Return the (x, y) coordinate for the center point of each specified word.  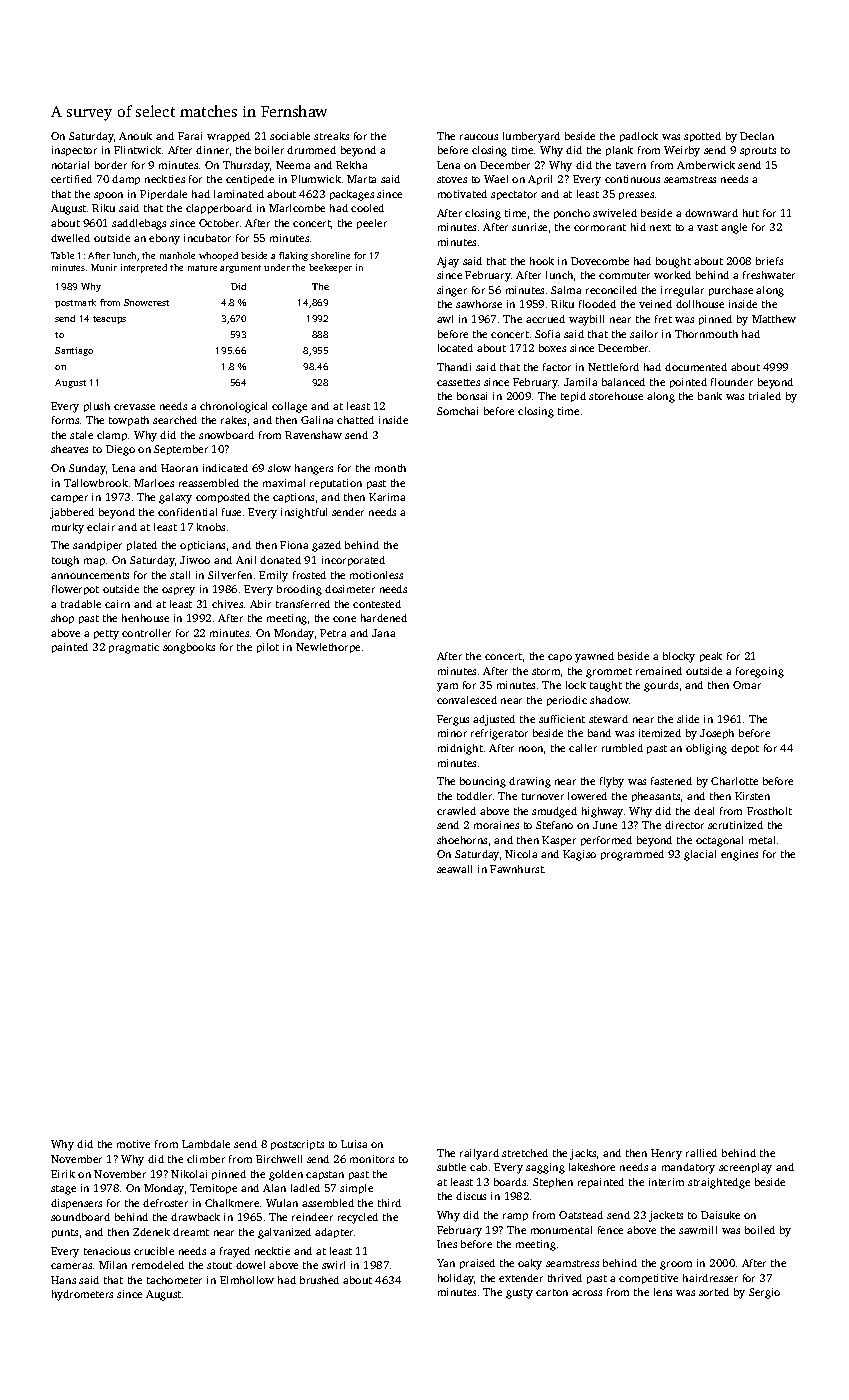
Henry (666, 1154)
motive (133, 1144)
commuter (624, 275)
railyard (479, 1154)
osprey (178, 591)
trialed (765, 396)
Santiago (74, 351)
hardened (384, 618)
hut (751, 213)
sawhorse (479, 304)
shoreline (330, 255)
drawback (195, 1217)
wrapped (228, 137)
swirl (333, 1265)
